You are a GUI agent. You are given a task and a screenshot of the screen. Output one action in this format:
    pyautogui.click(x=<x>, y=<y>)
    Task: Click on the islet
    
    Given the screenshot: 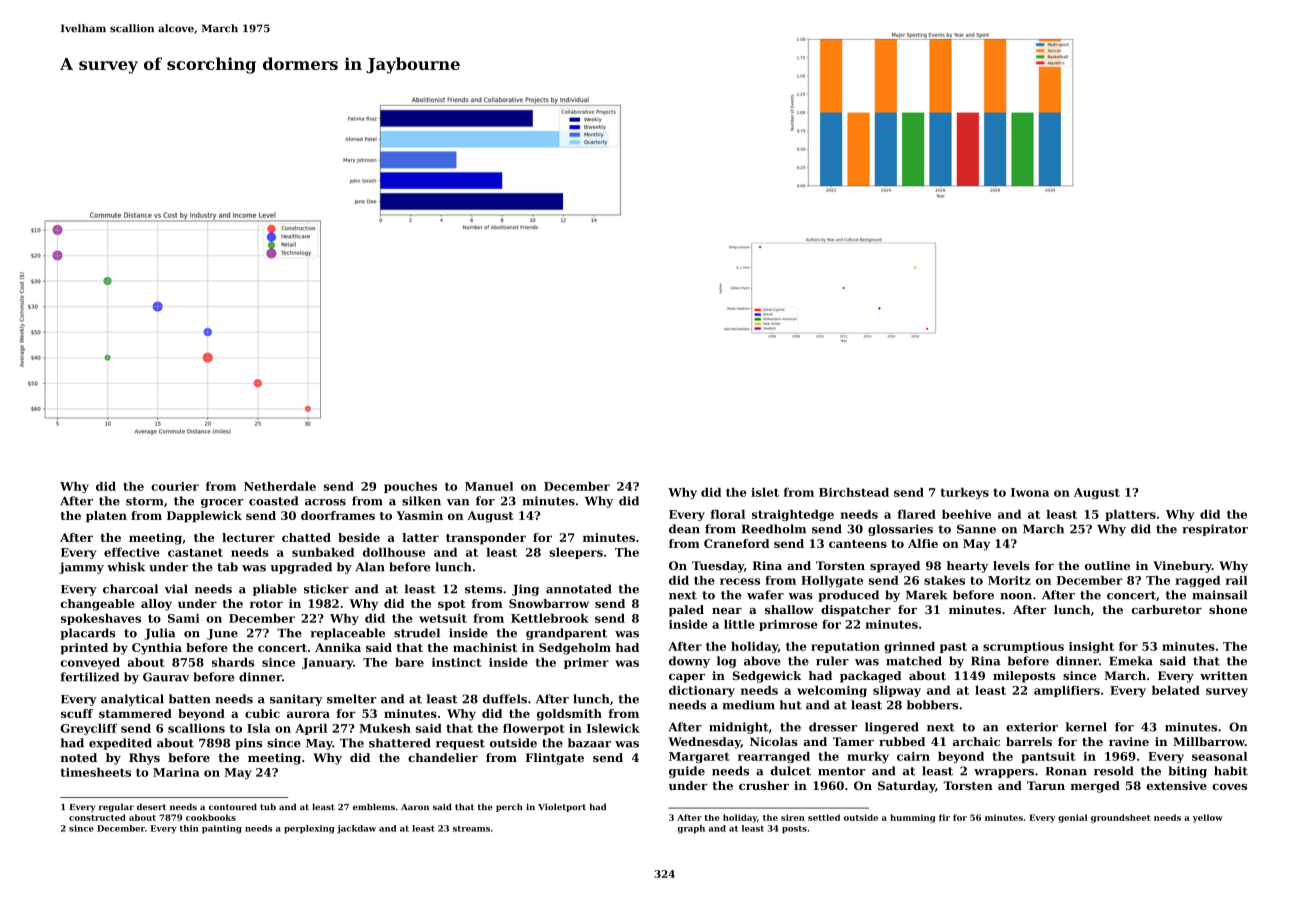 What is the action you would take?
    pyautogui.click(x=765, y=492)
